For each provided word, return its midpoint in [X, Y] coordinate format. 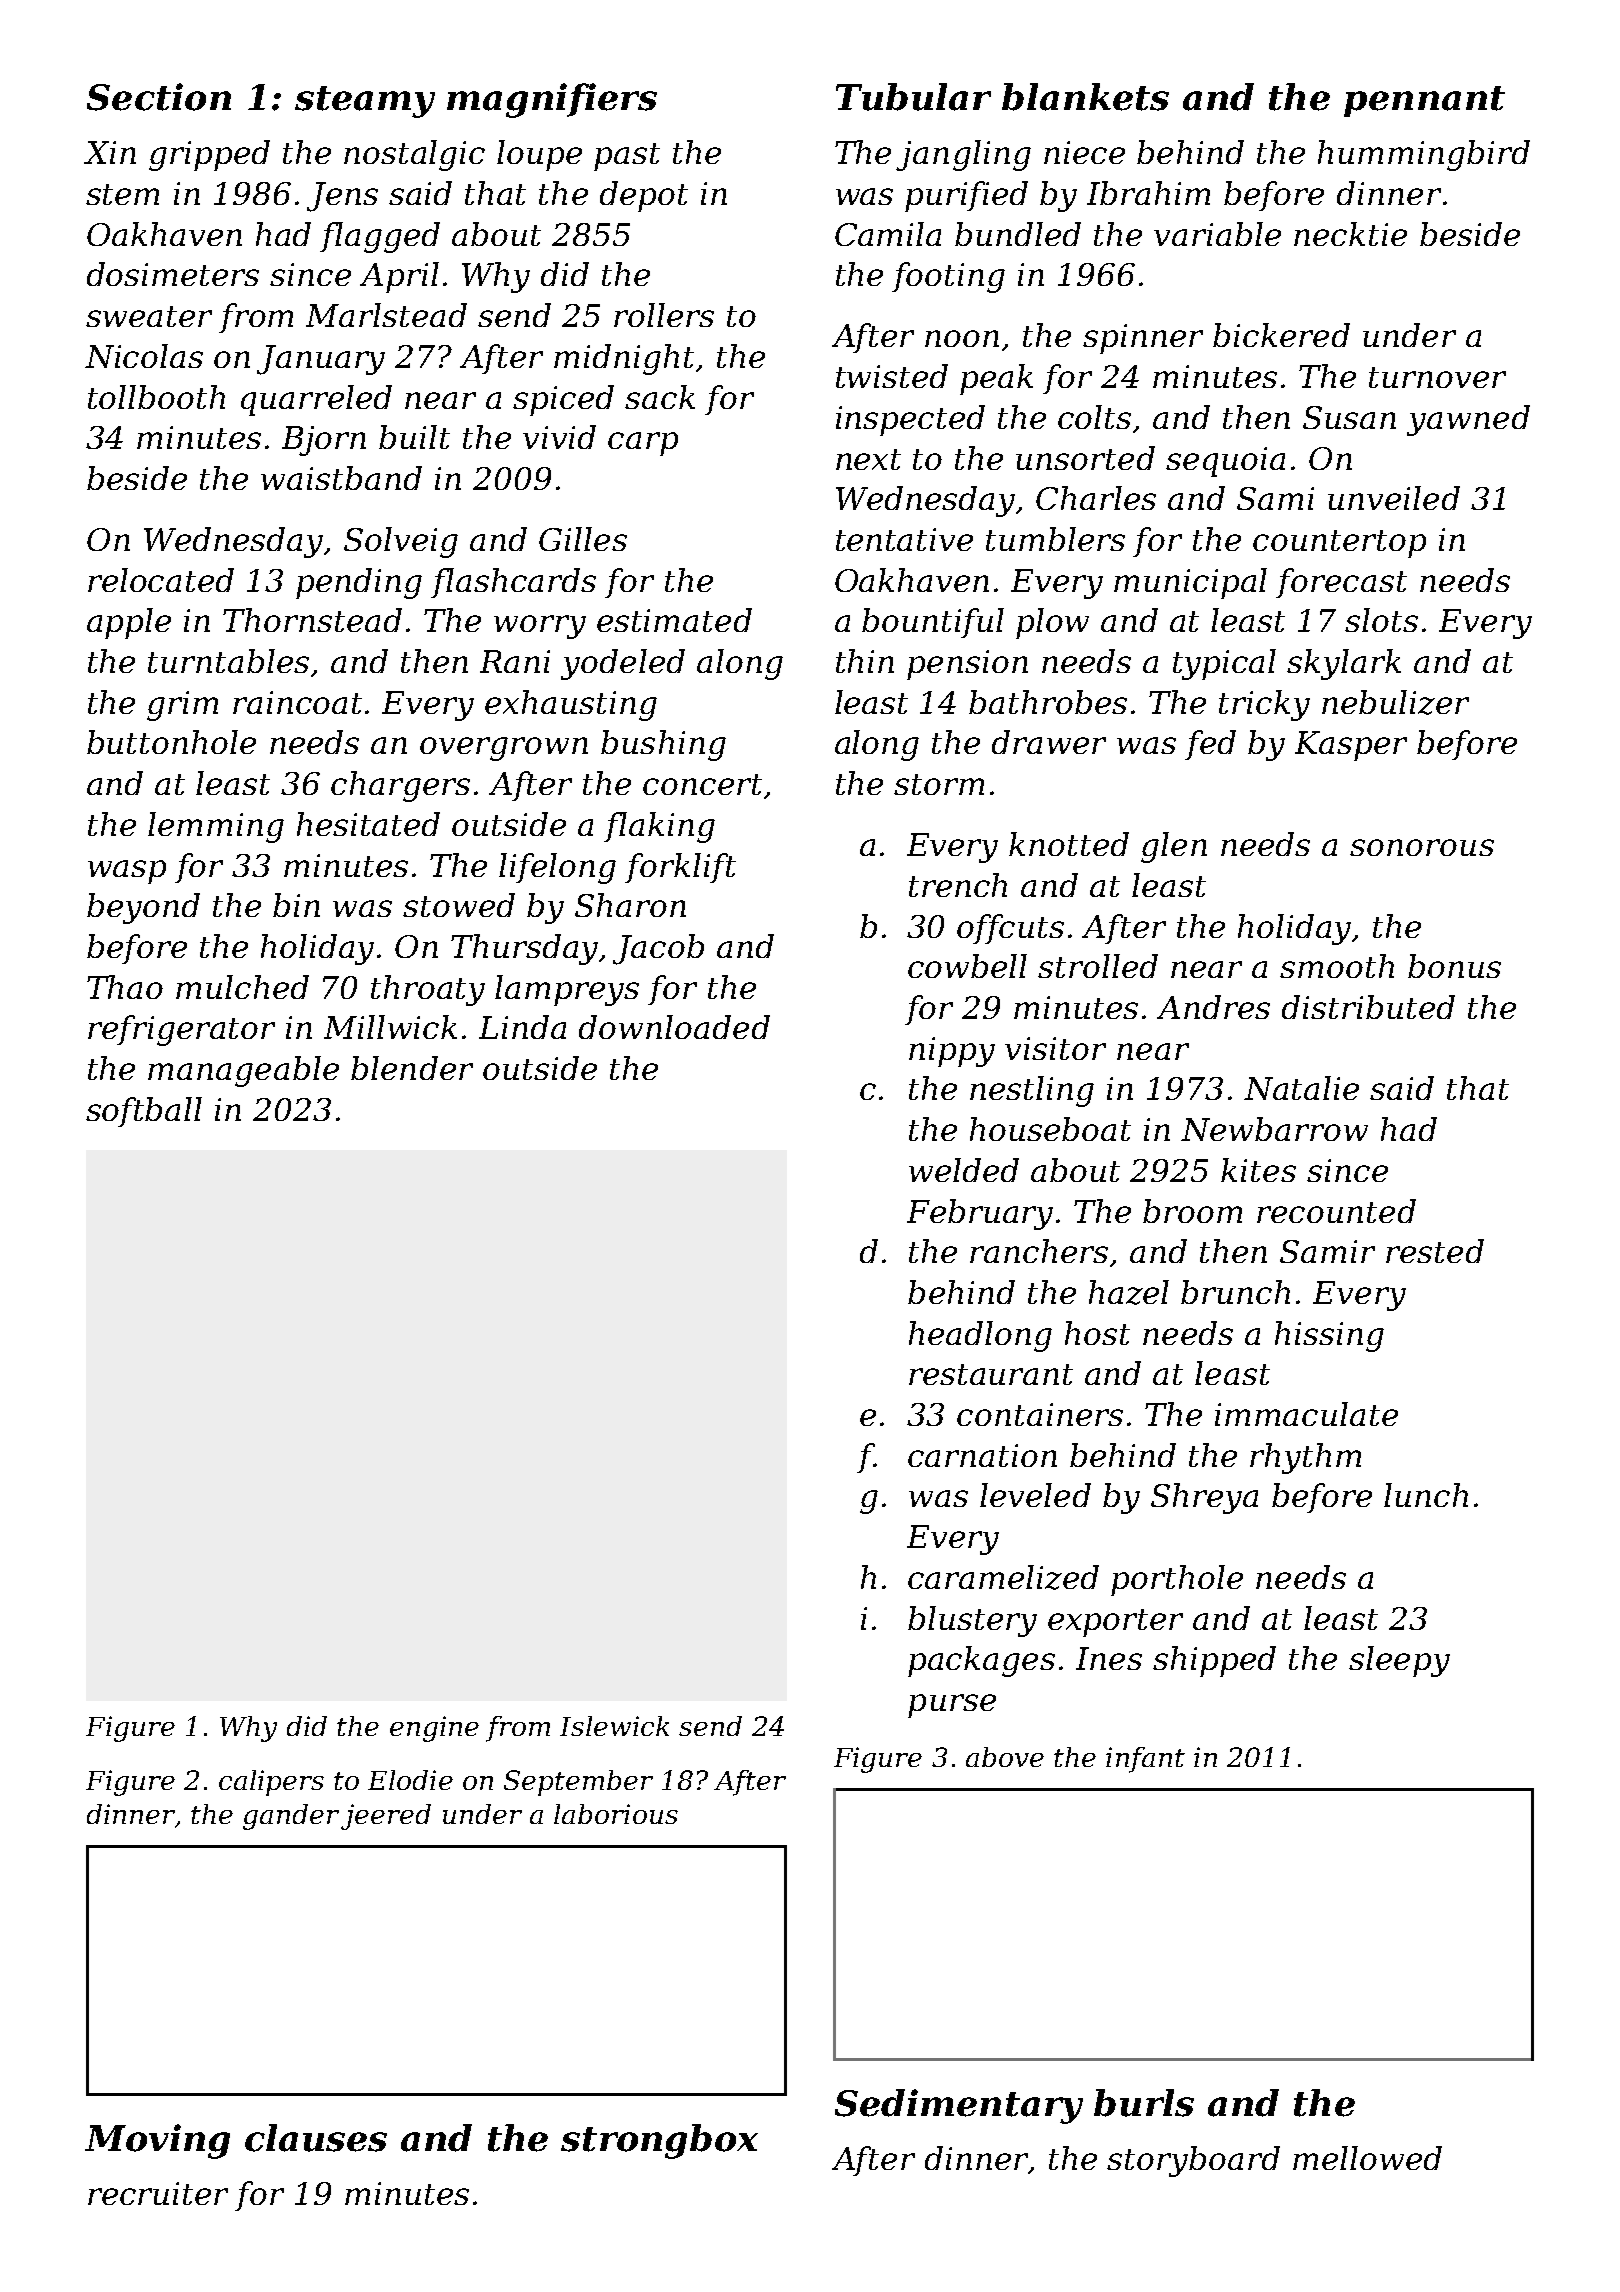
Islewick [614, 1726]
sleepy [1399, 1661]
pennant [1424, 101]
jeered [386, 1817]
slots [1381, 620]
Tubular [913, 97]
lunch [1426, 1495]
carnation [982, 1455]
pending [359, 583]
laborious [616, 1814]
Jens [342, 197]
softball [144, 1112]
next [868, 459]
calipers [271, 1783]
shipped [1214, 1661]
